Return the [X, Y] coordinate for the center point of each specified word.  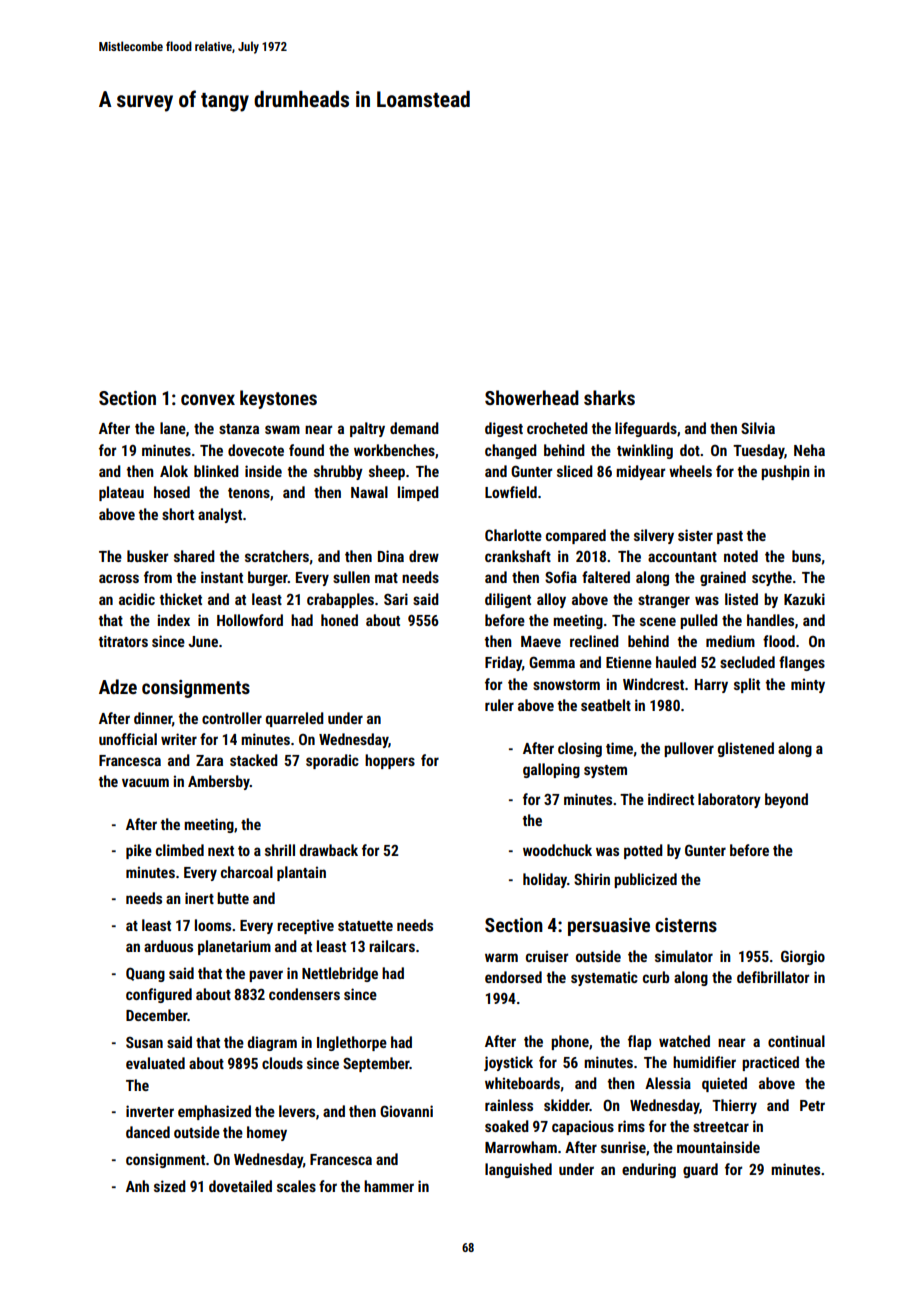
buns [806, 556]
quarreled [295, 719]
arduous [168, 946]
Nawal [369, 492]
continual [796, 1041]
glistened [746, 749]
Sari [396, 599]
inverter [150, 1111]
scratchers [277, 556]
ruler [499, 705]
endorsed [513, 977]
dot [690, 450]
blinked [216, 471]
